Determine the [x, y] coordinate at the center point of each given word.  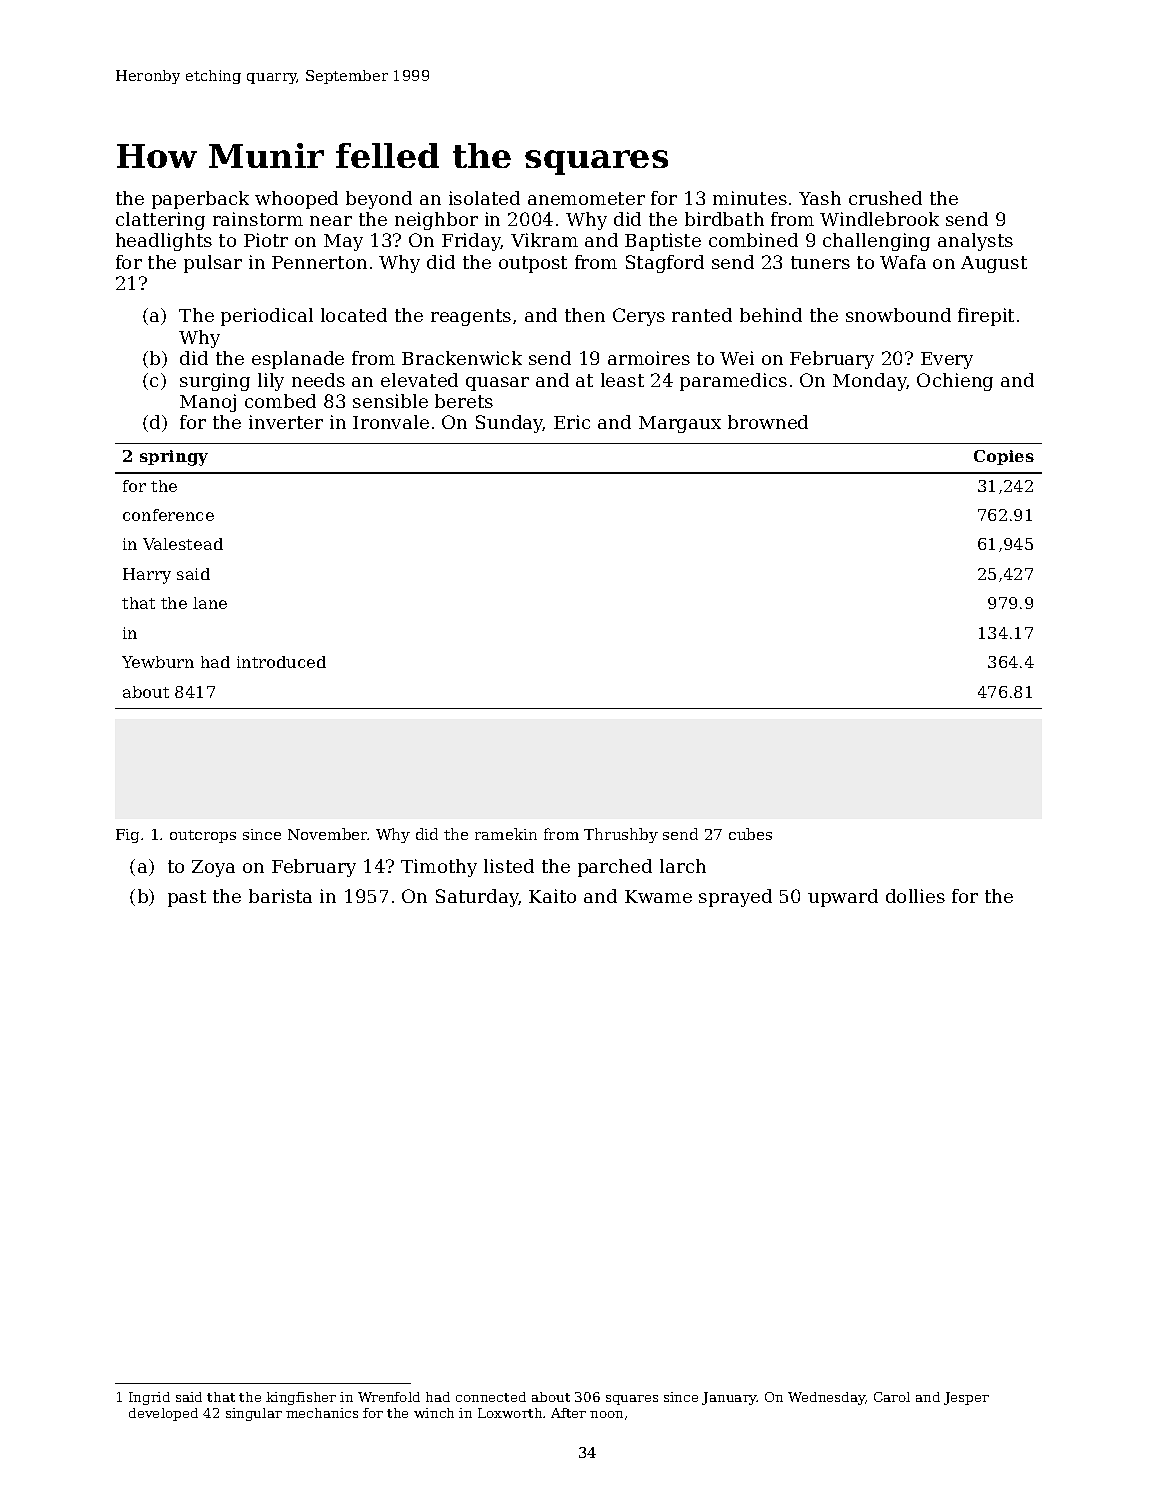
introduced [281, 662]
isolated [484, 198]
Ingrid [149, 1398]
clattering [160, 221]
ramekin [506, 834]
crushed [885, 198]
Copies [1004, 457]
